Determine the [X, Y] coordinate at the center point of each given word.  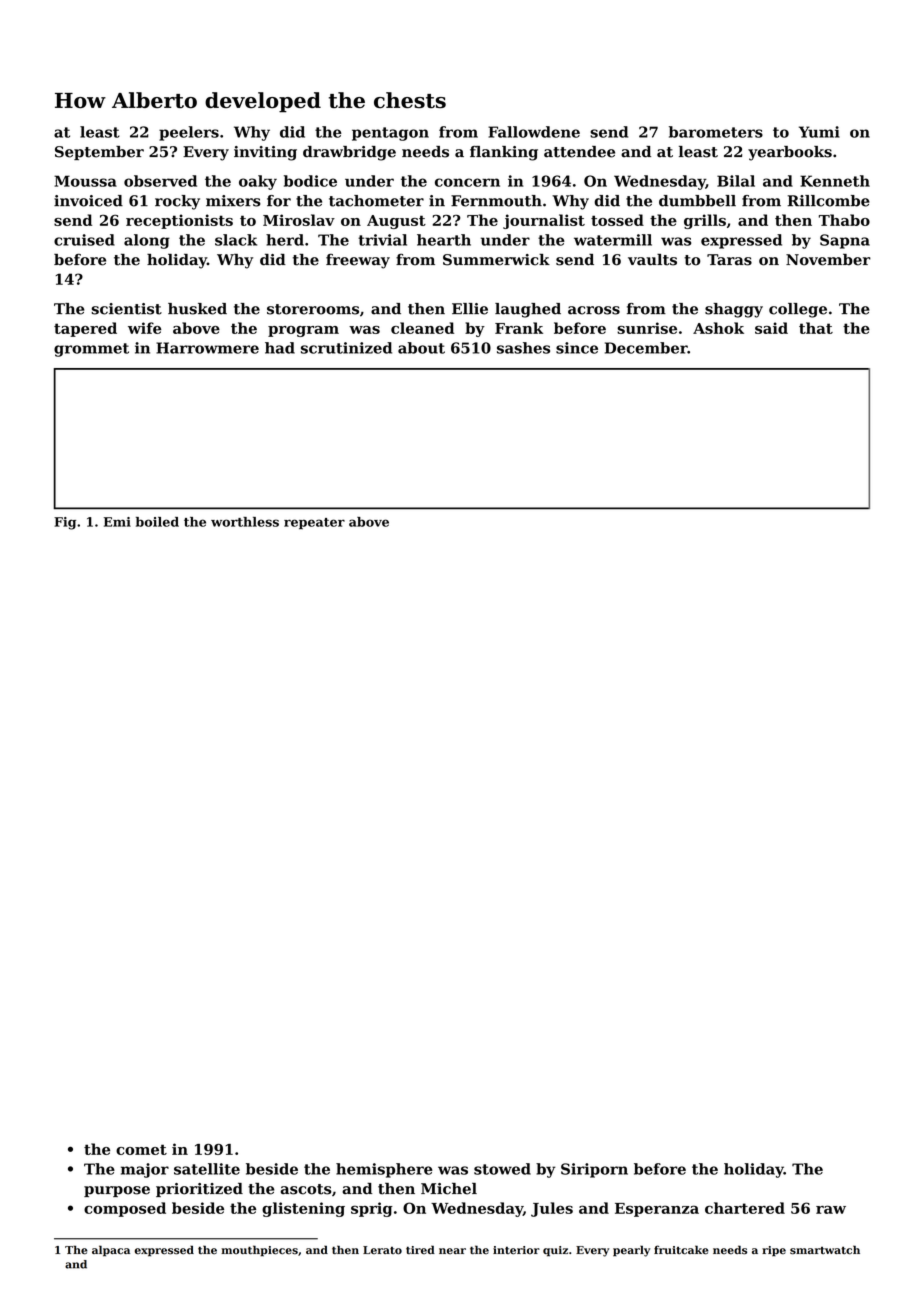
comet [141, 1149]
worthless [245, 522]
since [577, 348]
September [99, 153]
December [646, 348]
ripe [774, 1251]
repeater [314, 523]
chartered [745, 1208]
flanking [504, 153]
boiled [157, 522]
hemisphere [384, 1170]
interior [516, 1250]
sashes [523, 348]
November [828, 260]
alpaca [111, 1251]
